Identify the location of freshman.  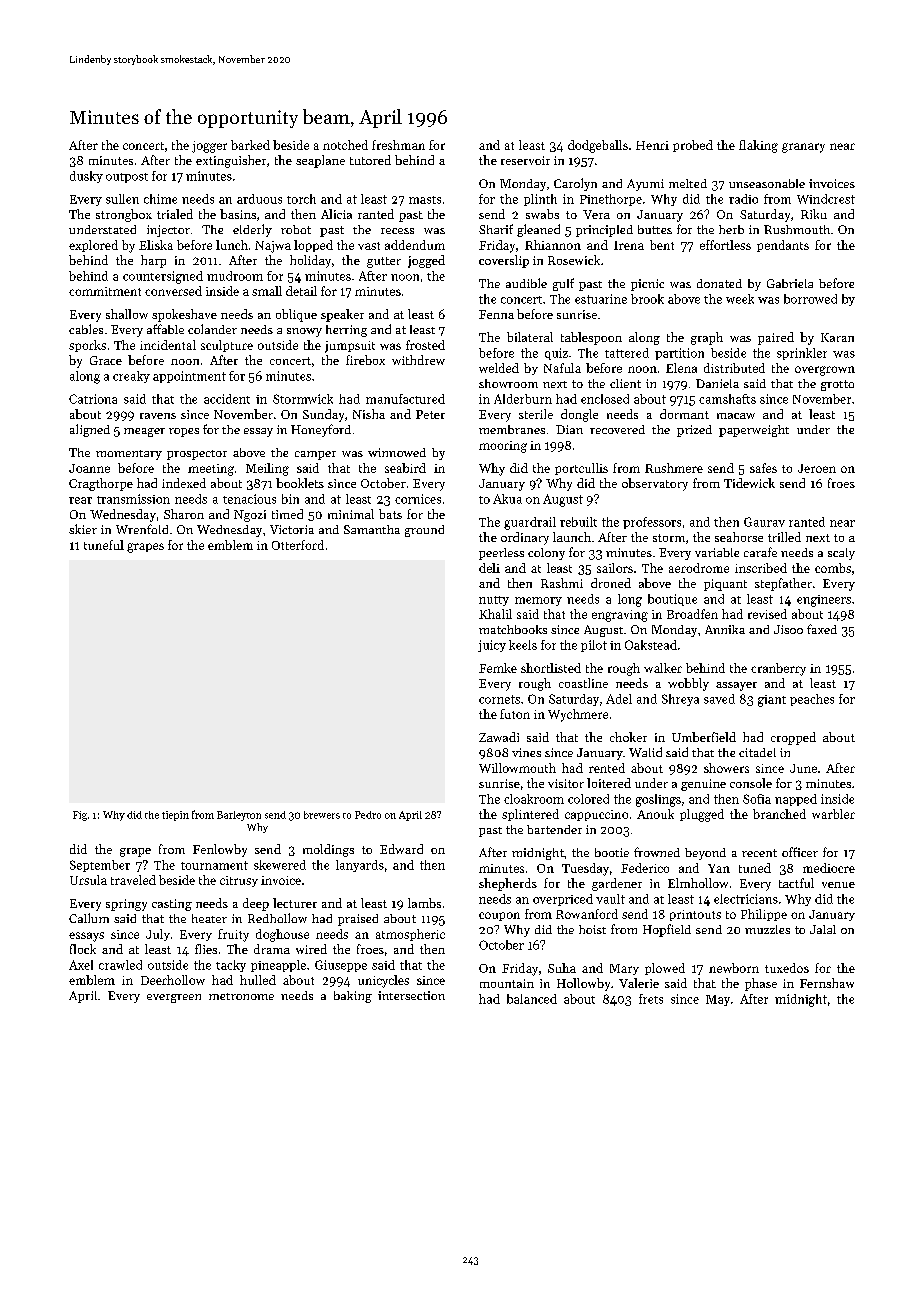
(398, 145).
